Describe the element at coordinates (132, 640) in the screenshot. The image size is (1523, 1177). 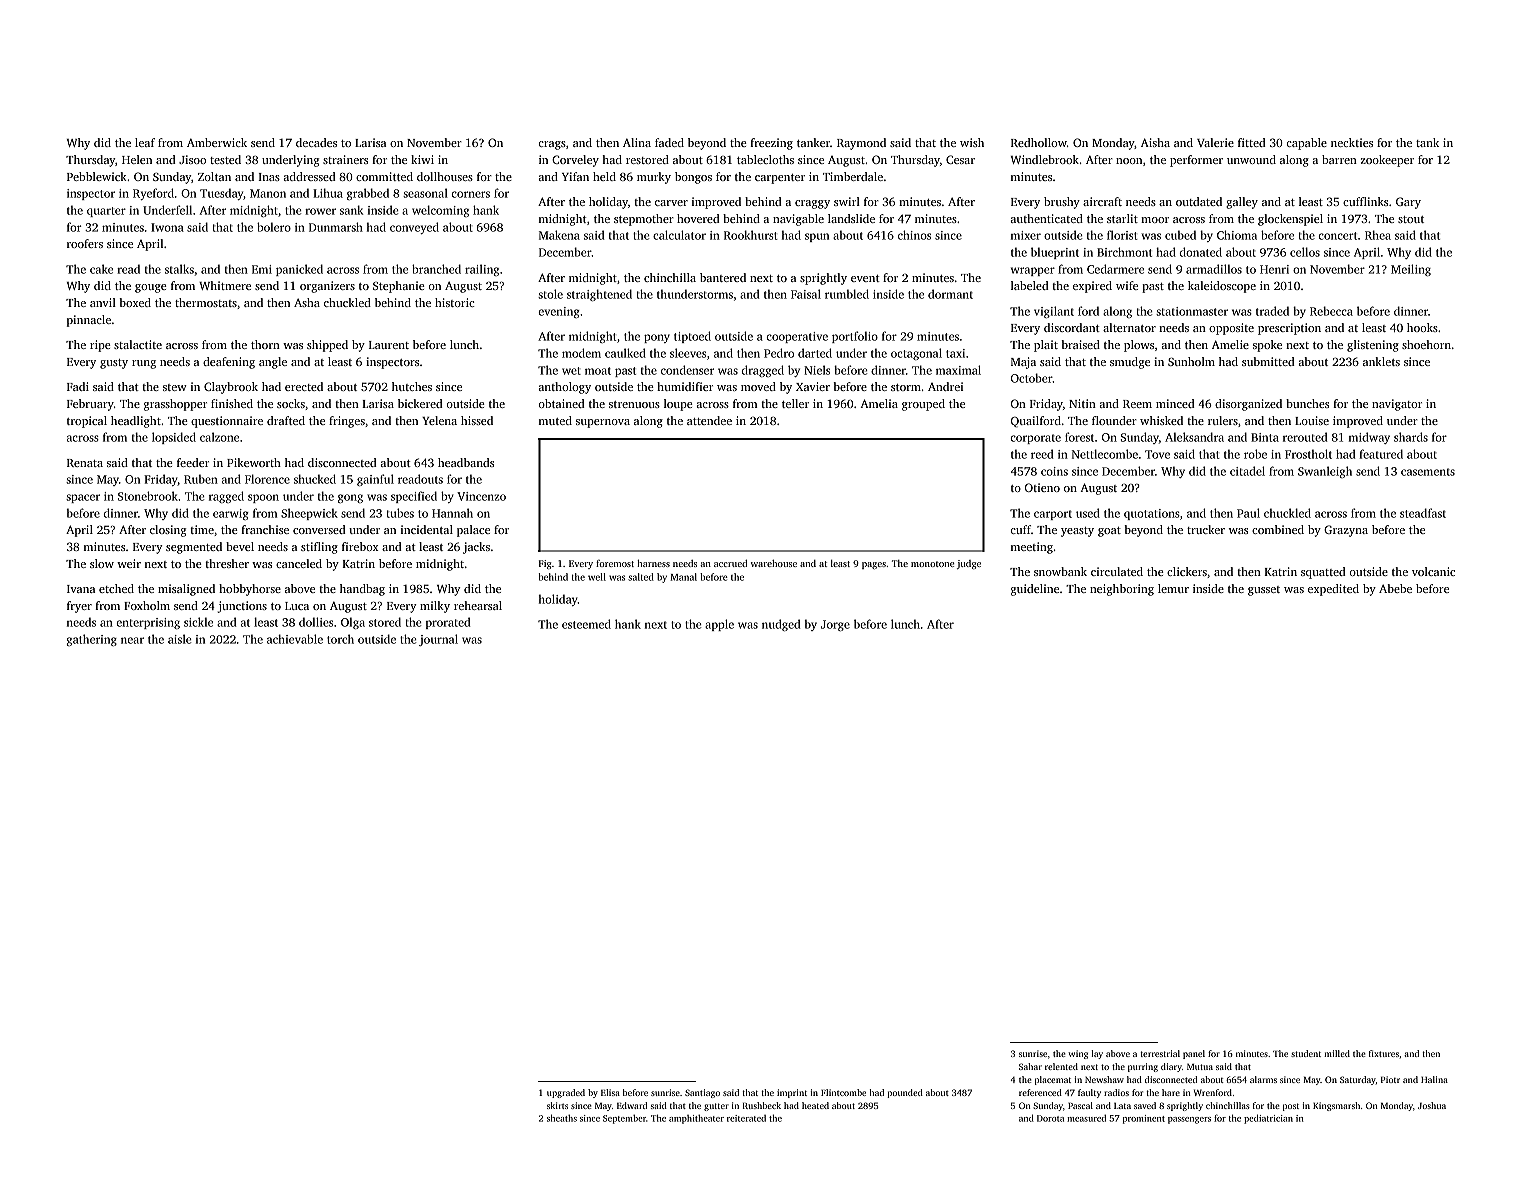
I see `near` at that location.
